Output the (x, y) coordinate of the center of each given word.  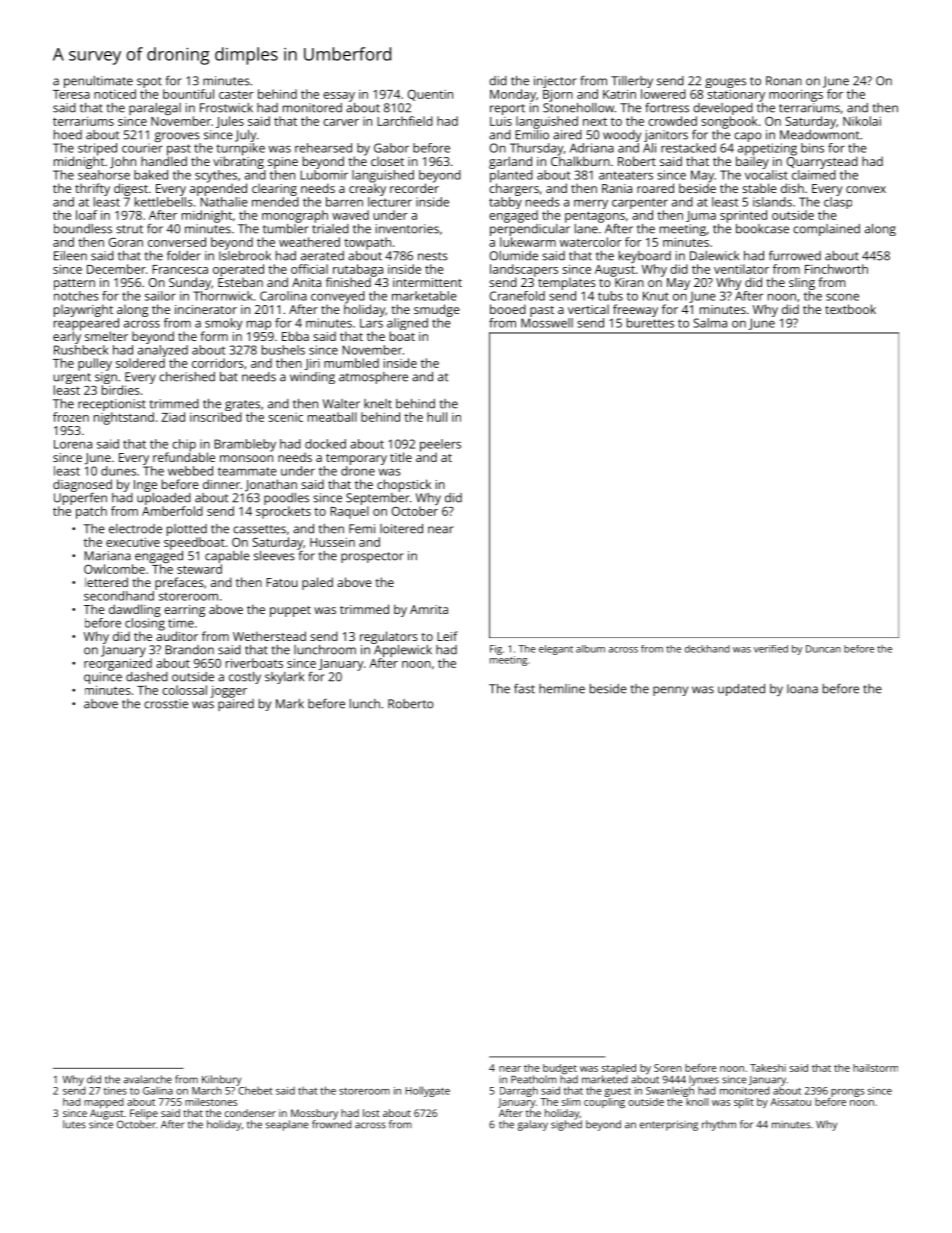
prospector (372, 557)
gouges (725, 83)
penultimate (98, 82)
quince (103, 678)
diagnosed (82, 485)
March (207, 1091)
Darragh (519, 1091)
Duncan (823, 649)
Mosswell (547, 323)
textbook (850, 309)
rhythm (719, 1125)
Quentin (430, 95)
